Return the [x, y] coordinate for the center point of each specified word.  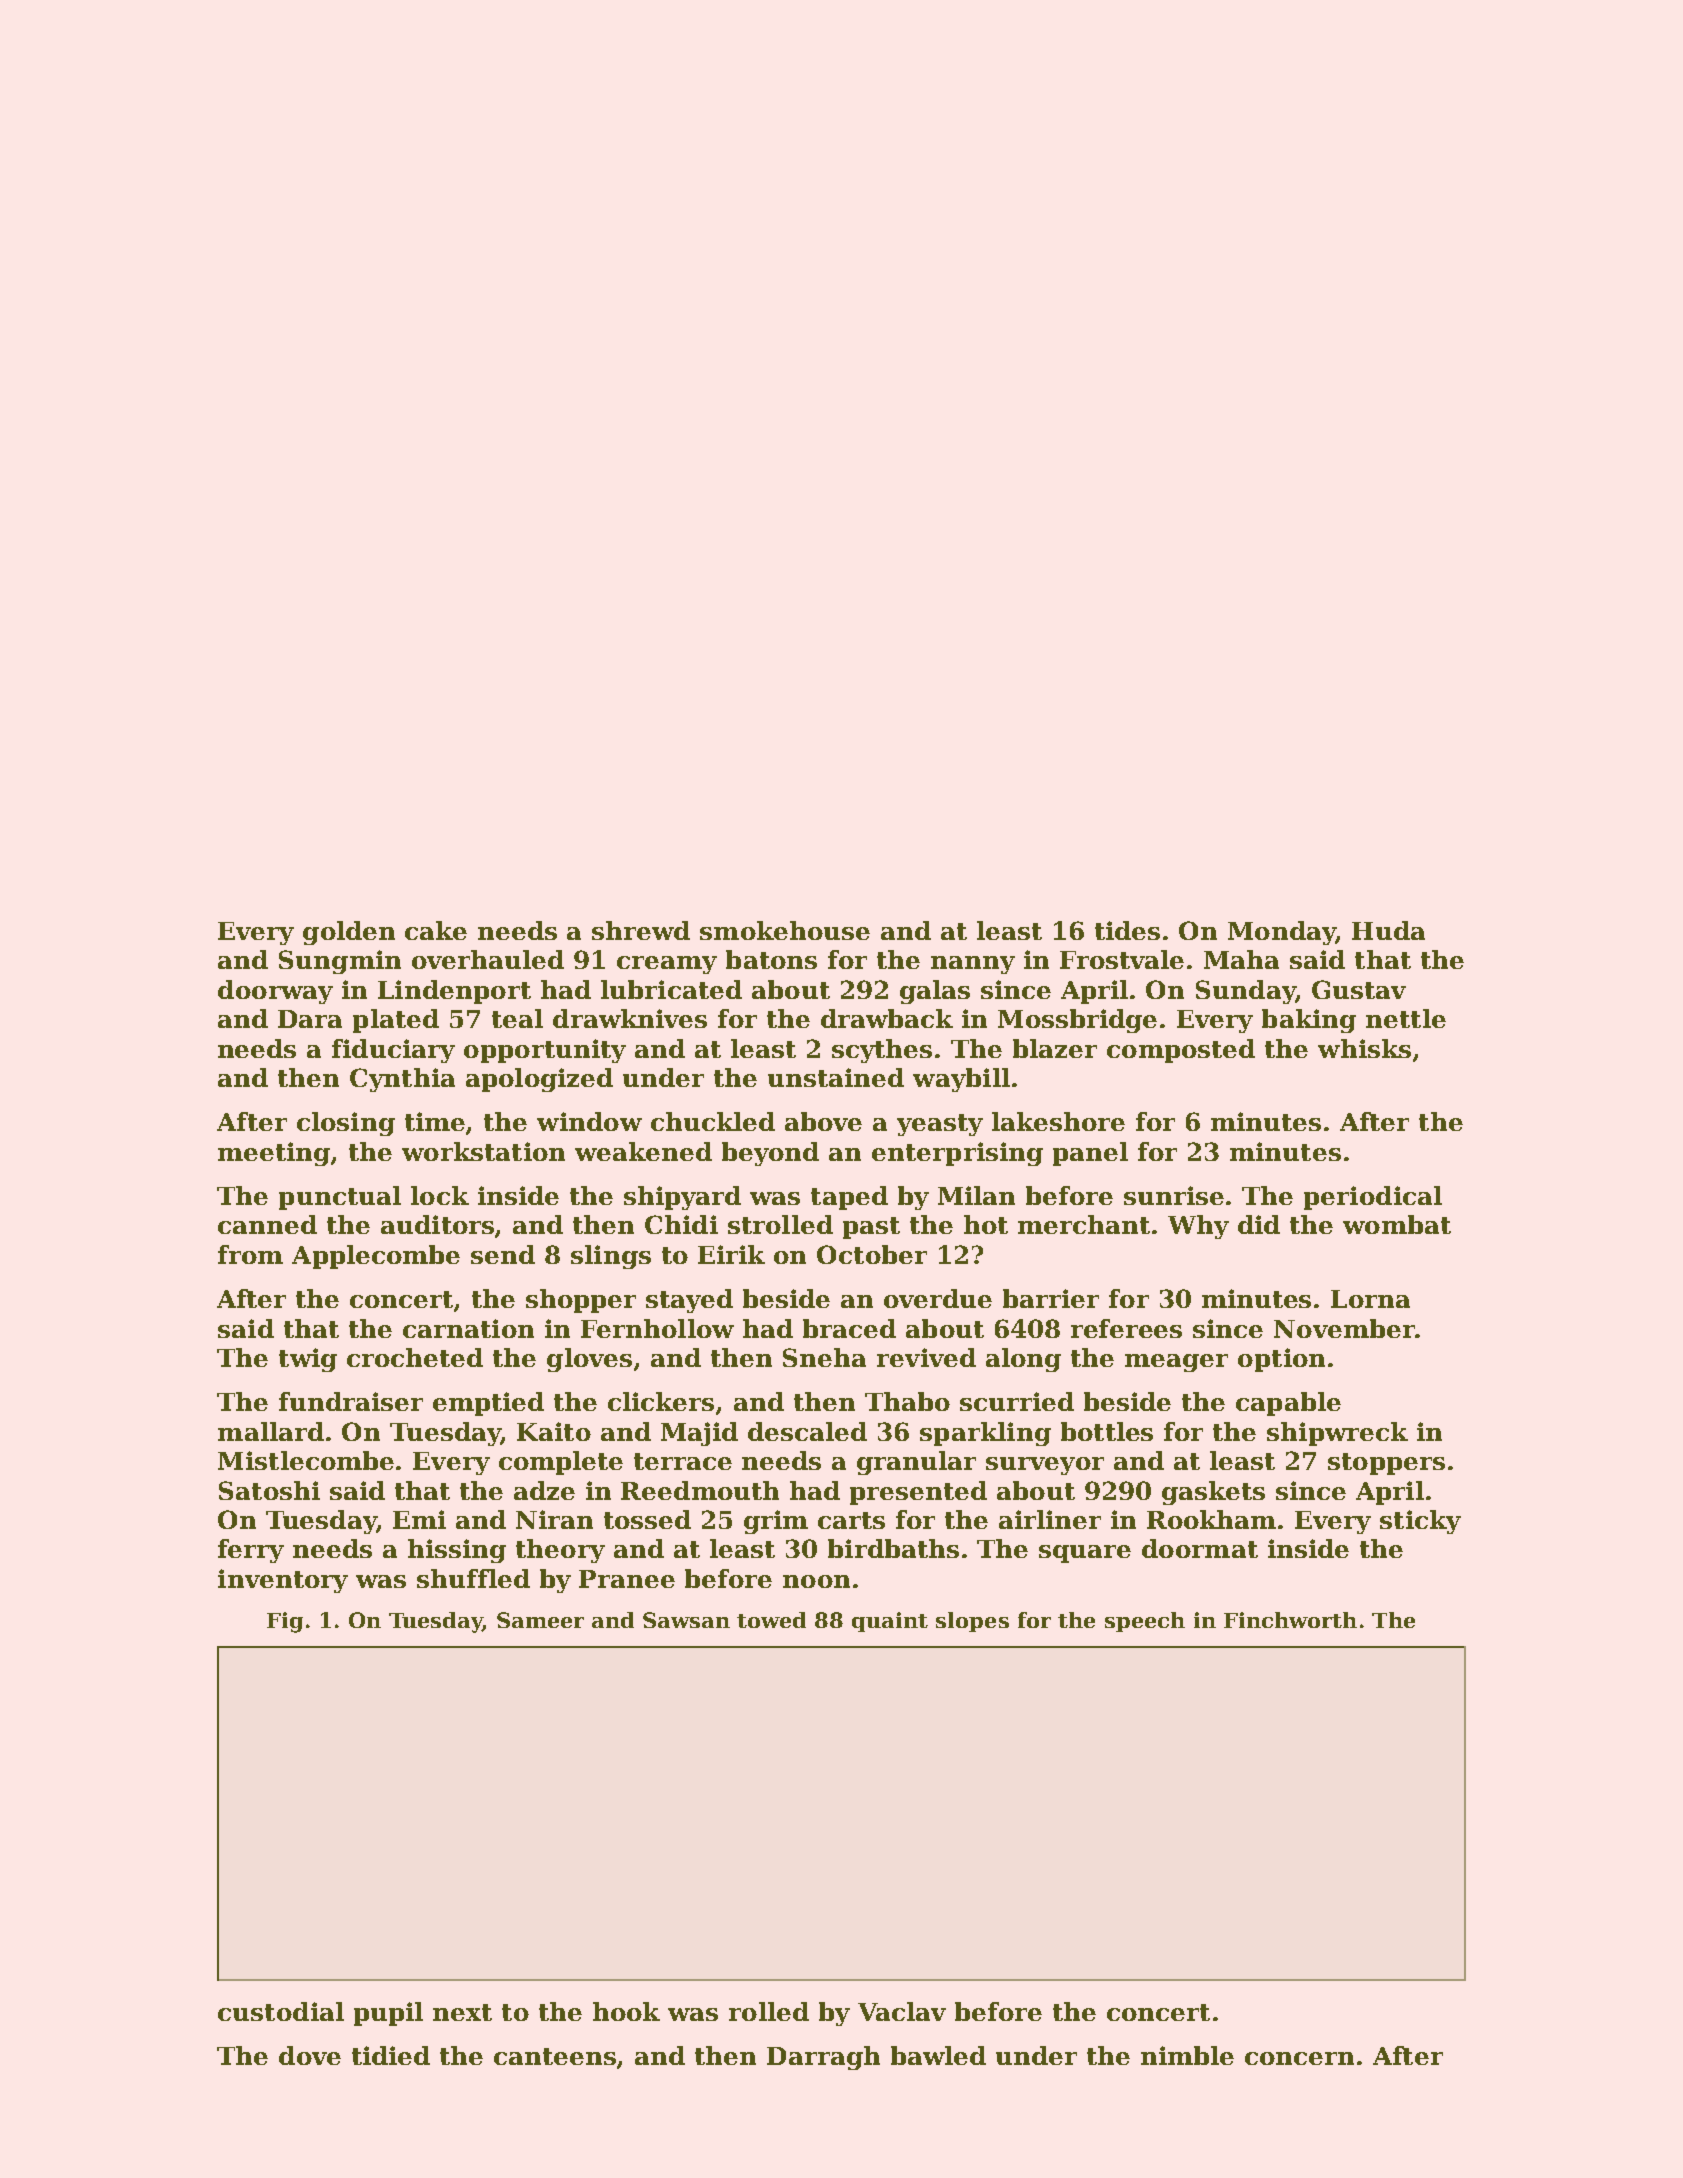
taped [849, 1198]
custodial [281, 2011]
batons [771, 959]
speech [1145, 1622]
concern [1299, 2058]
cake [436, 930]
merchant [1084, 1224]
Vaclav [902, 2011]
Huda [1388, 930]
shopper [581, 1301]
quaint [890, 1622]
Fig [285, 1622]
